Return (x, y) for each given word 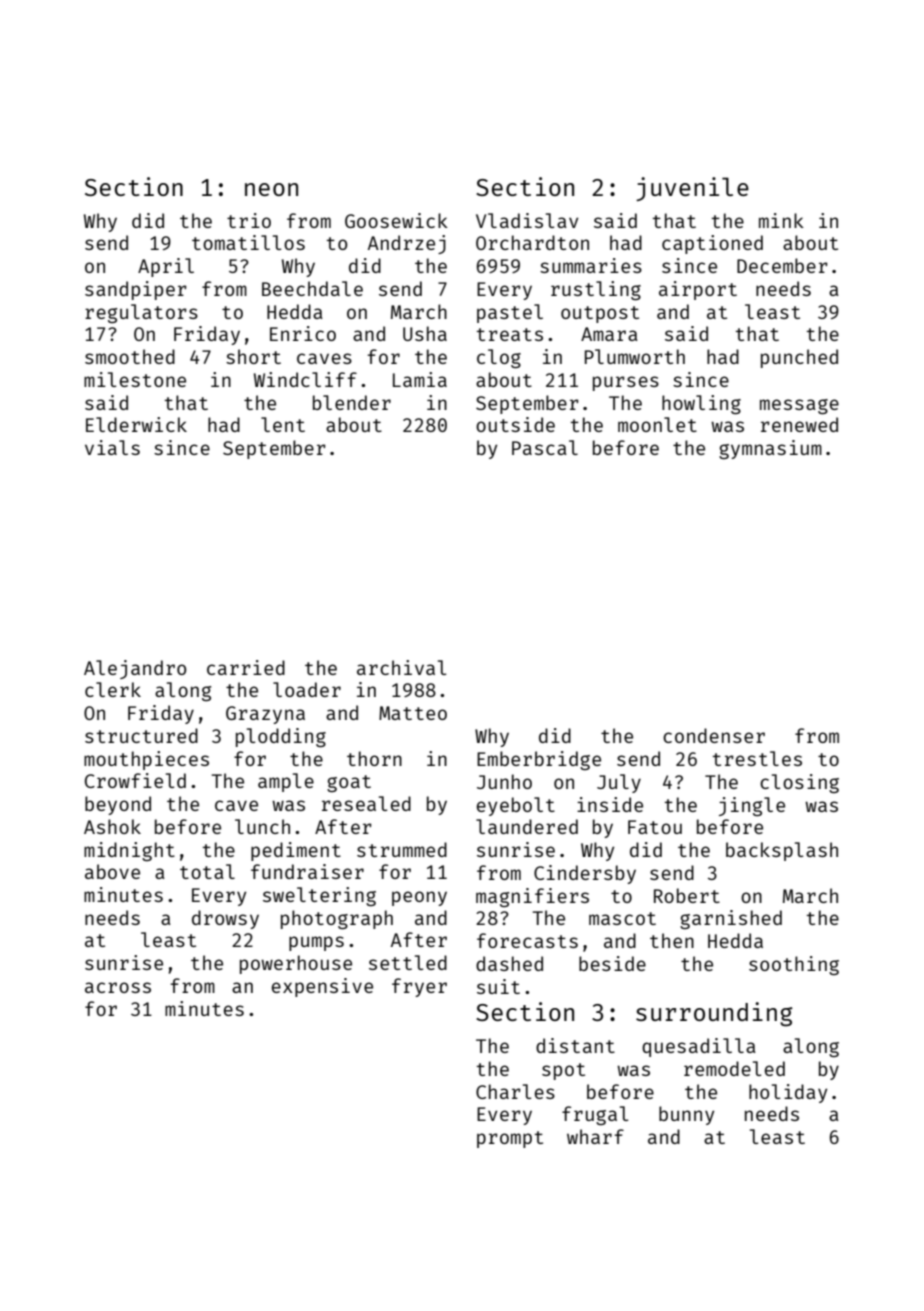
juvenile (692, 189)
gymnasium (770, 449)
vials (112, 447)
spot (563, 1071)
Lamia (420, 379)
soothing (794, 965)
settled (408, 962)
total (207, 871)
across (118, 987)
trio (249, 220)
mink (781, 220)
